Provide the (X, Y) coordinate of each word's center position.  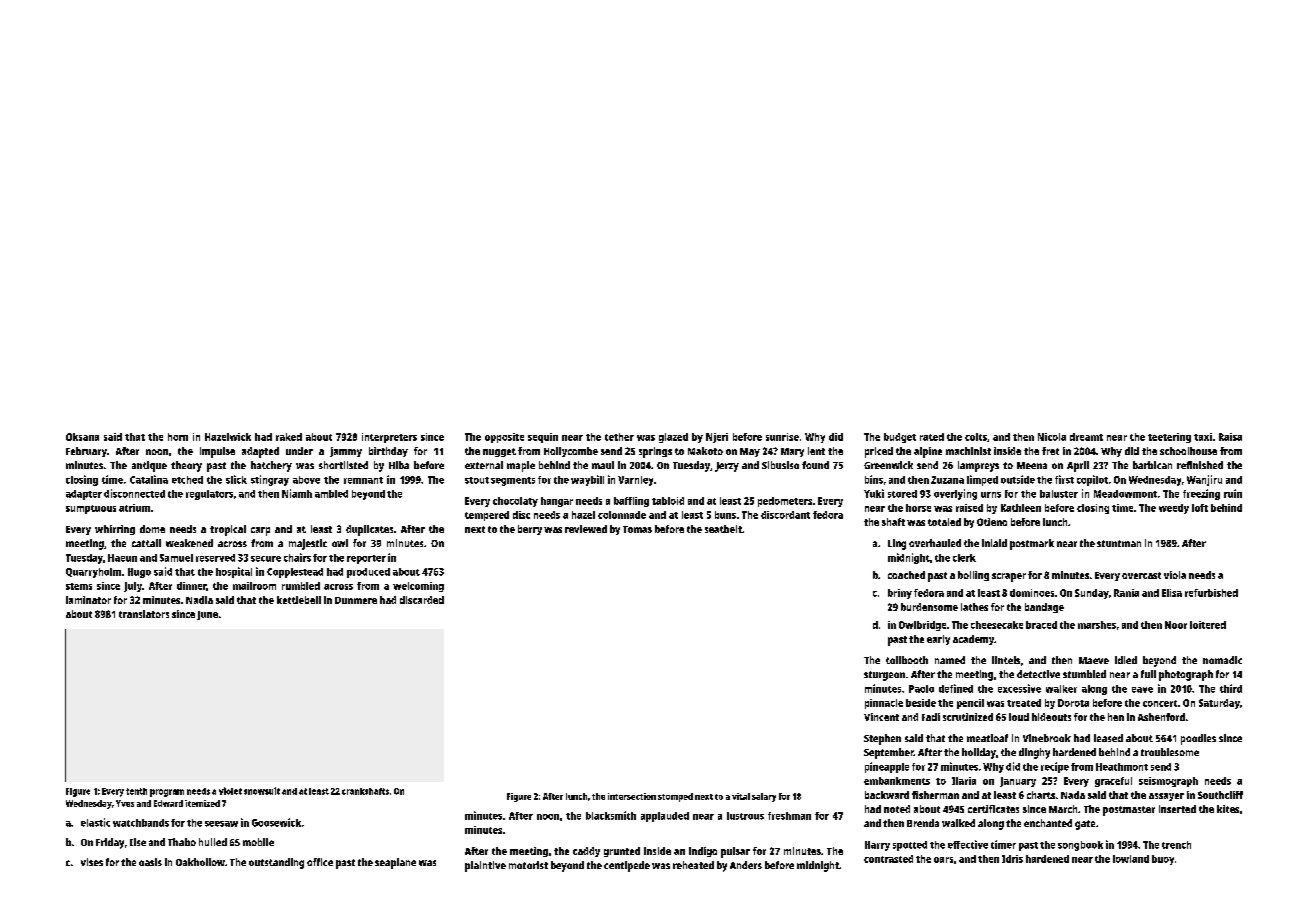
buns (725, 515)
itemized (202, 803)
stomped (675, 797)
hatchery (271, 466)
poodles (1198, 739)
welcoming (418, 587)
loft (1200, 508)
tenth (136, 791)
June (207, 615)
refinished (1200, 465)
